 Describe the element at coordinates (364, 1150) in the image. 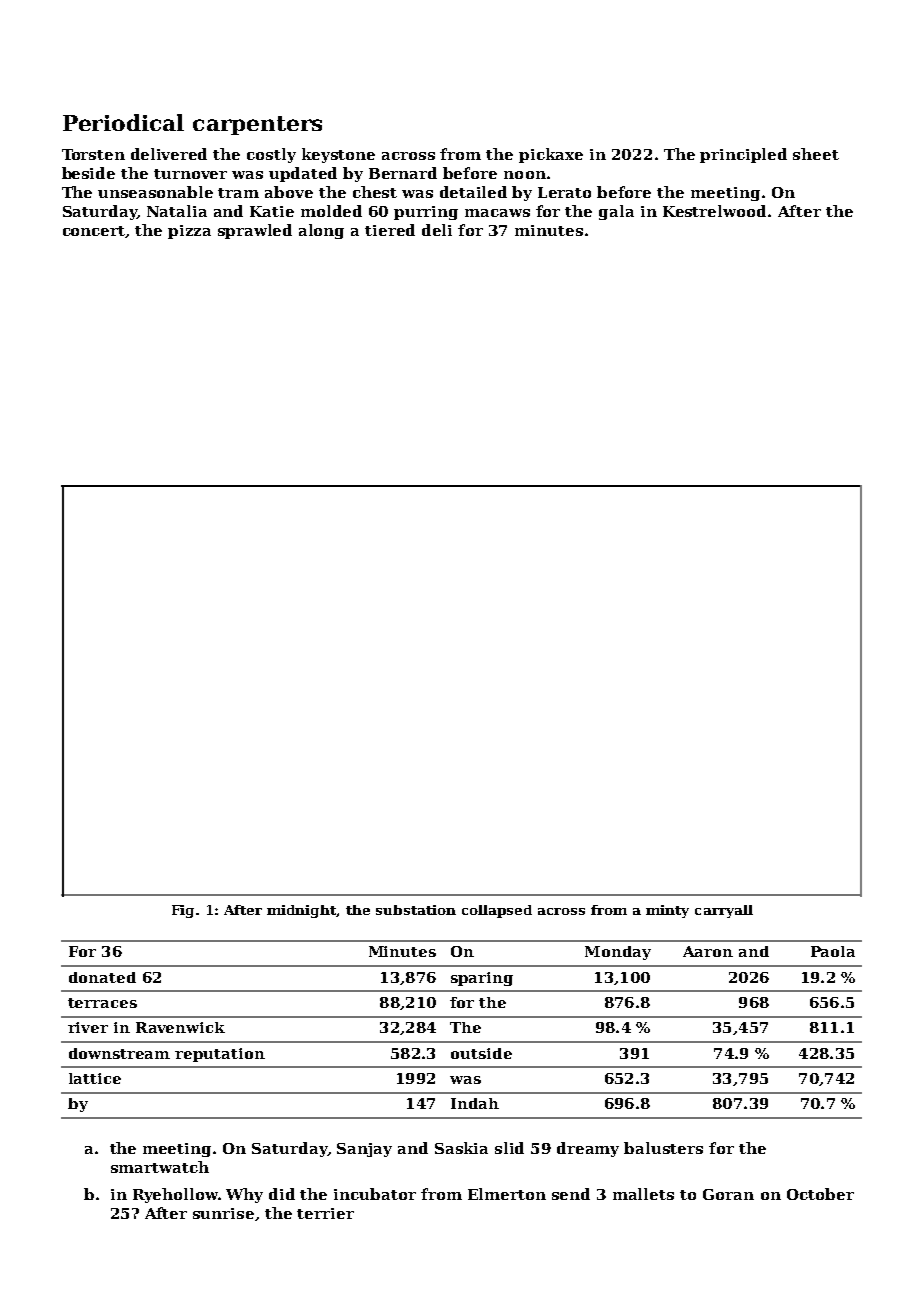

I see `Sanjay` at that location.
